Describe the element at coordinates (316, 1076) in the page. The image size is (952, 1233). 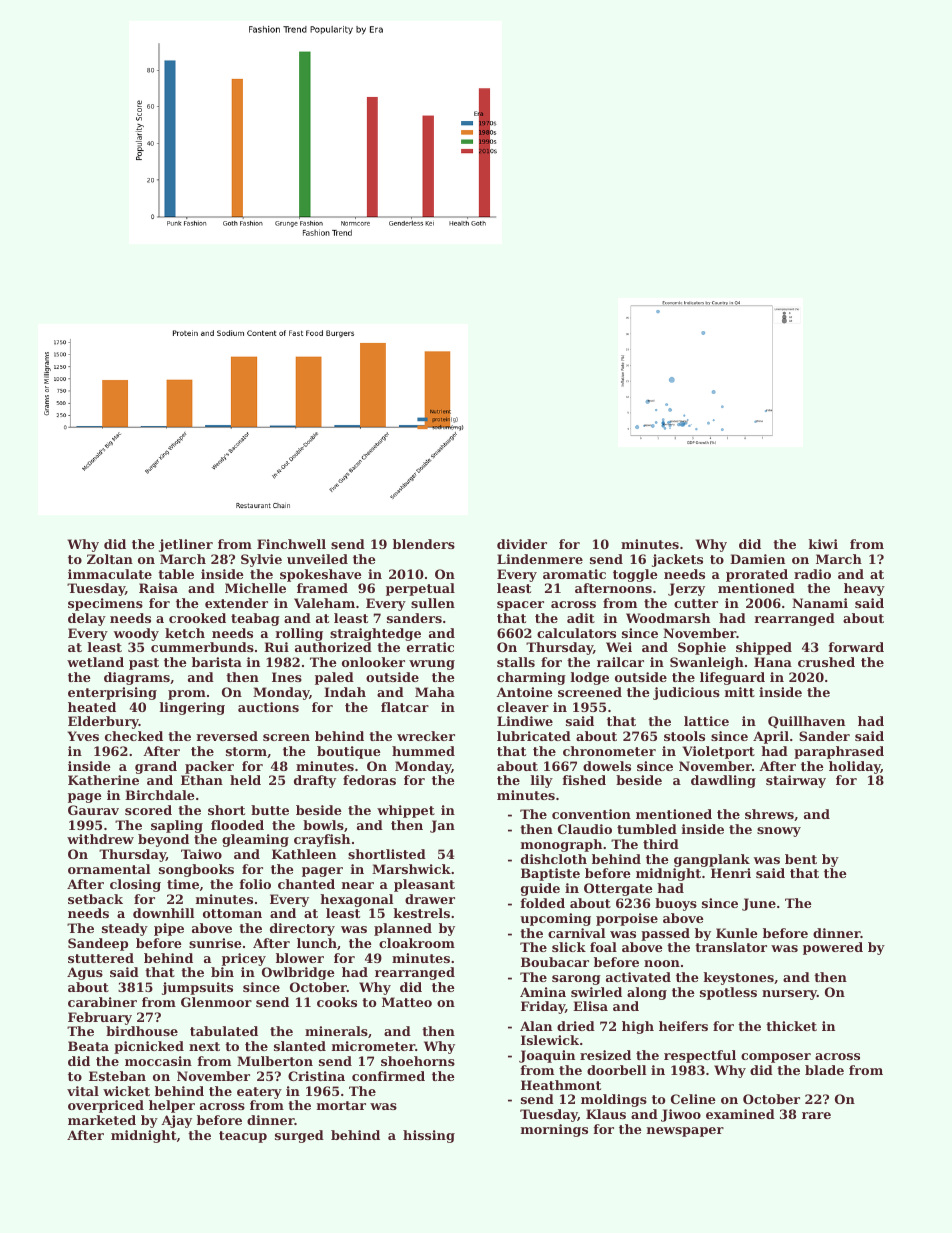
I see `Cristina` at that location.
